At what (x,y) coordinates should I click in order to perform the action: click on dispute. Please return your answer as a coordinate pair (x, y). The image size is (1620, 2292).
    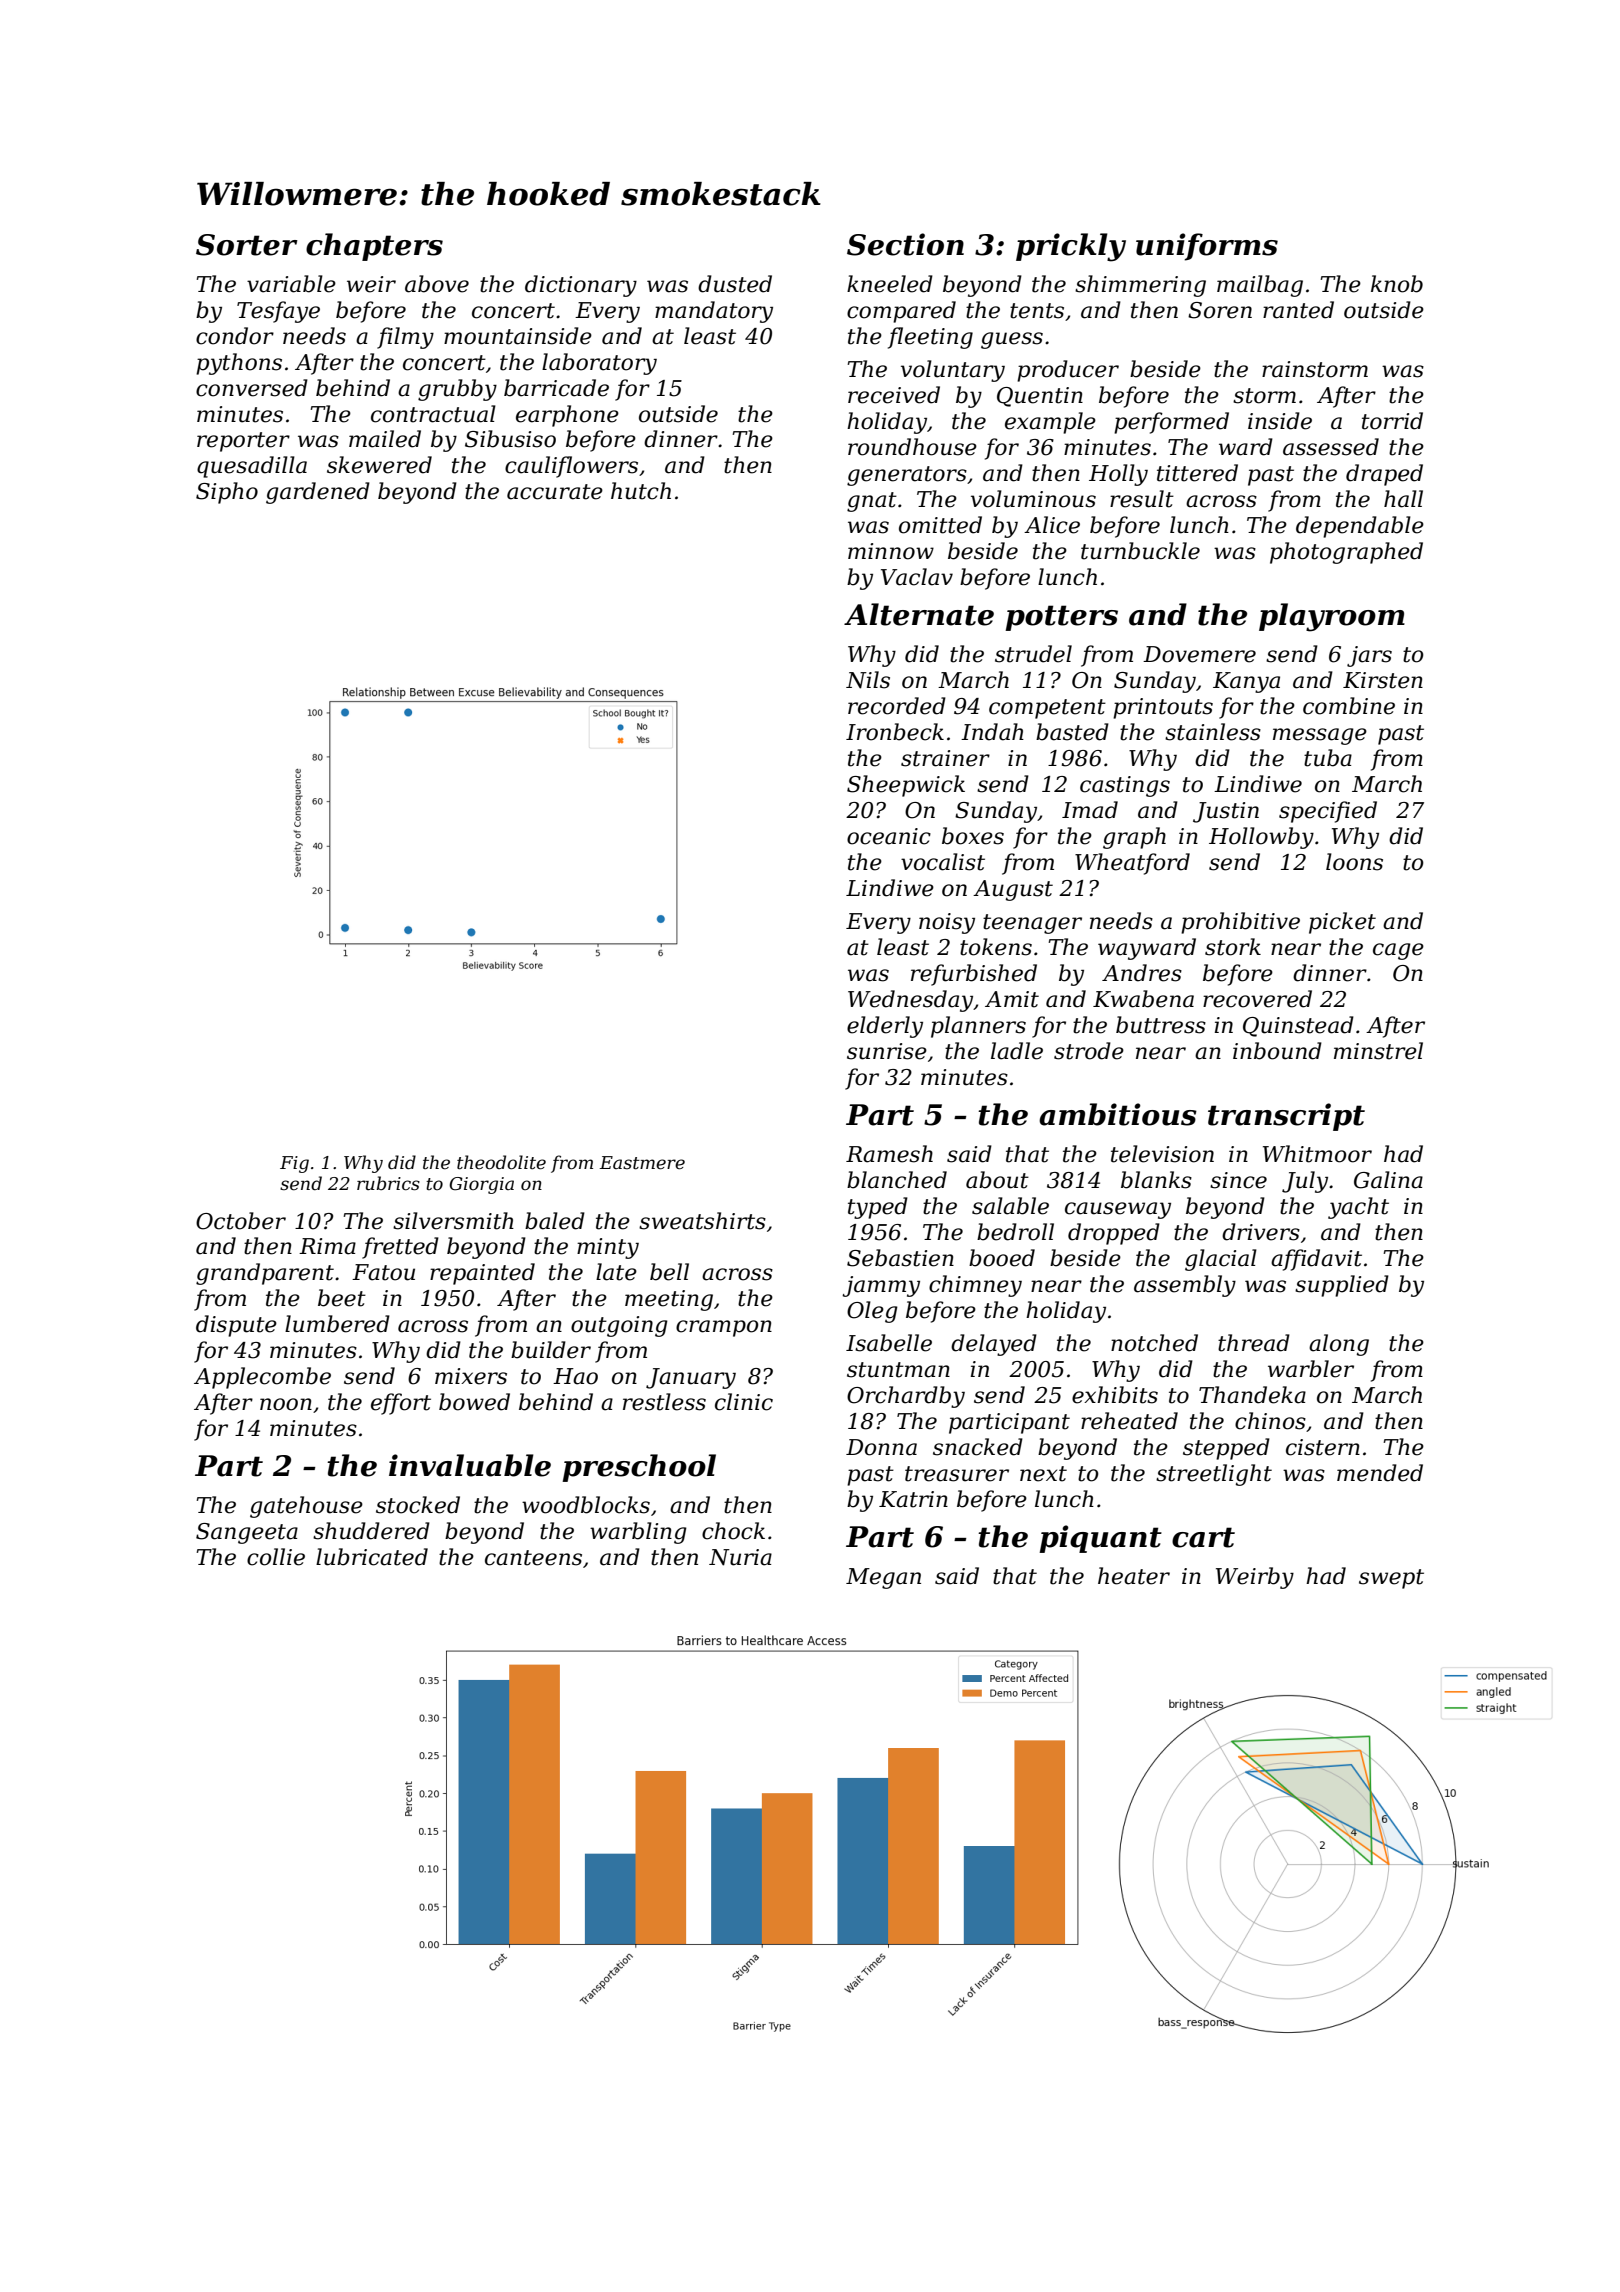
    Looking at the image, I should click on (236, 1326).
